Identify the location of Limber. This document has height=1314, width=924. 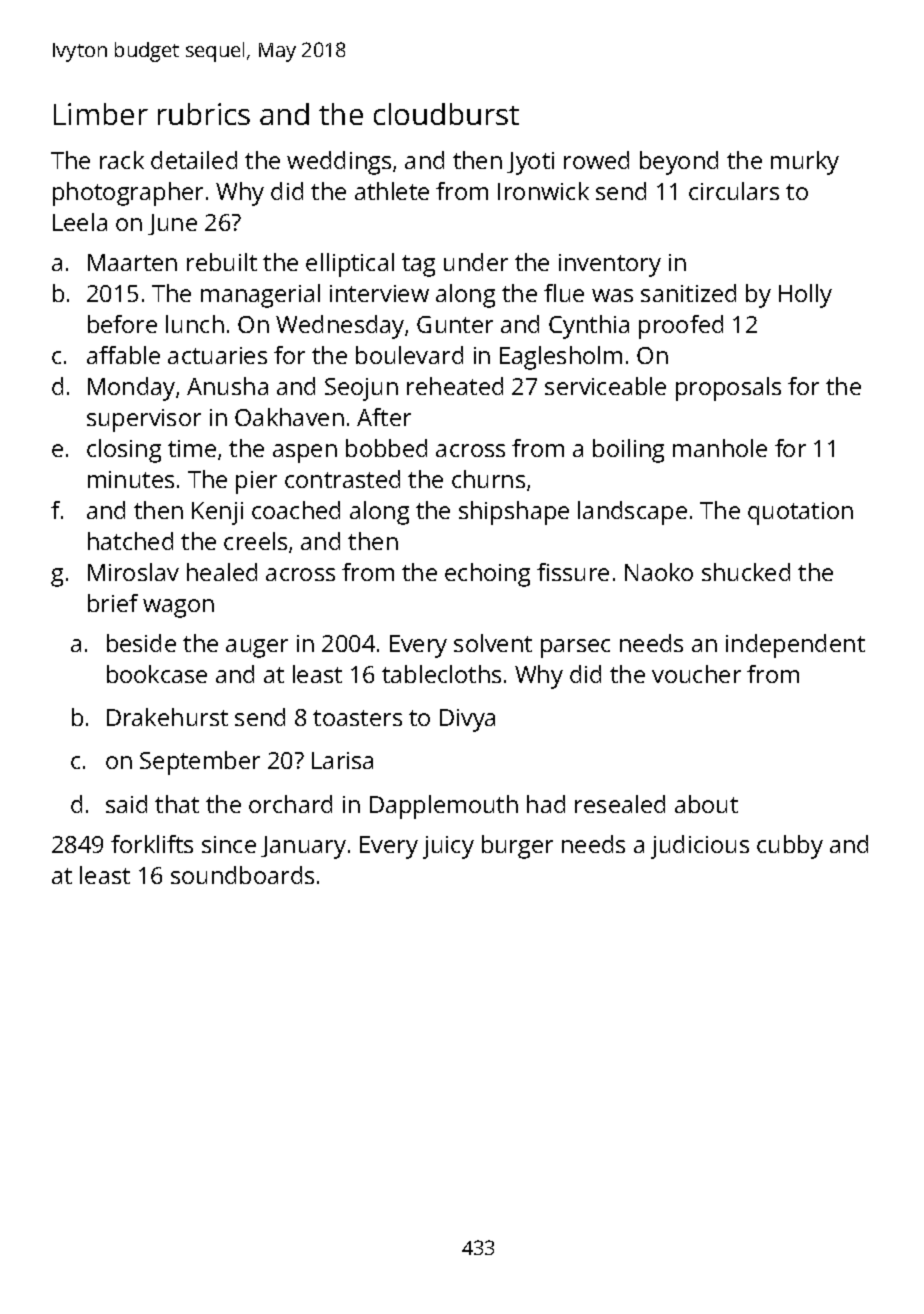
(101, 114).
